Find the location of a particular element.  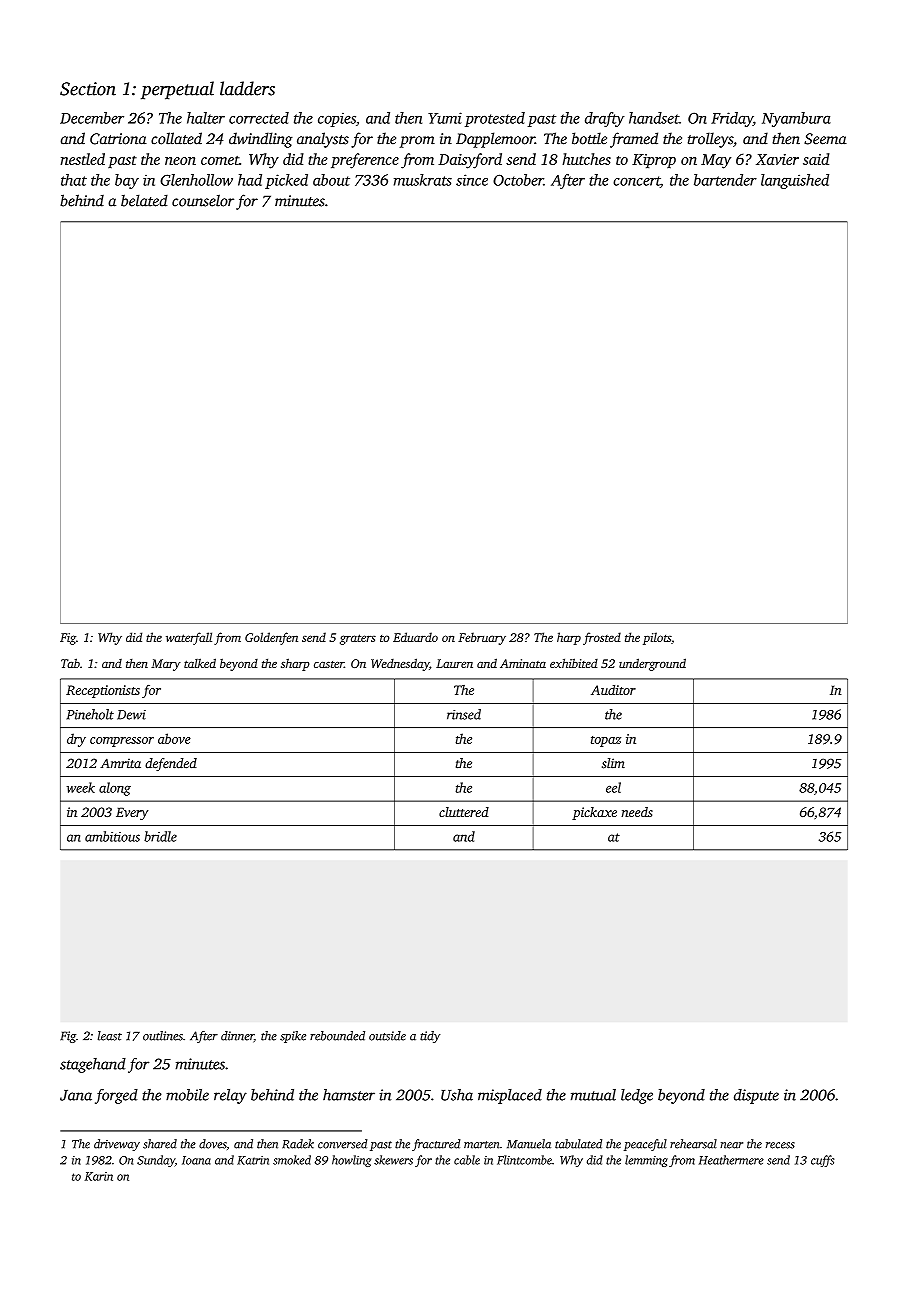

Pineholt is located at coordinates (90, 714).
